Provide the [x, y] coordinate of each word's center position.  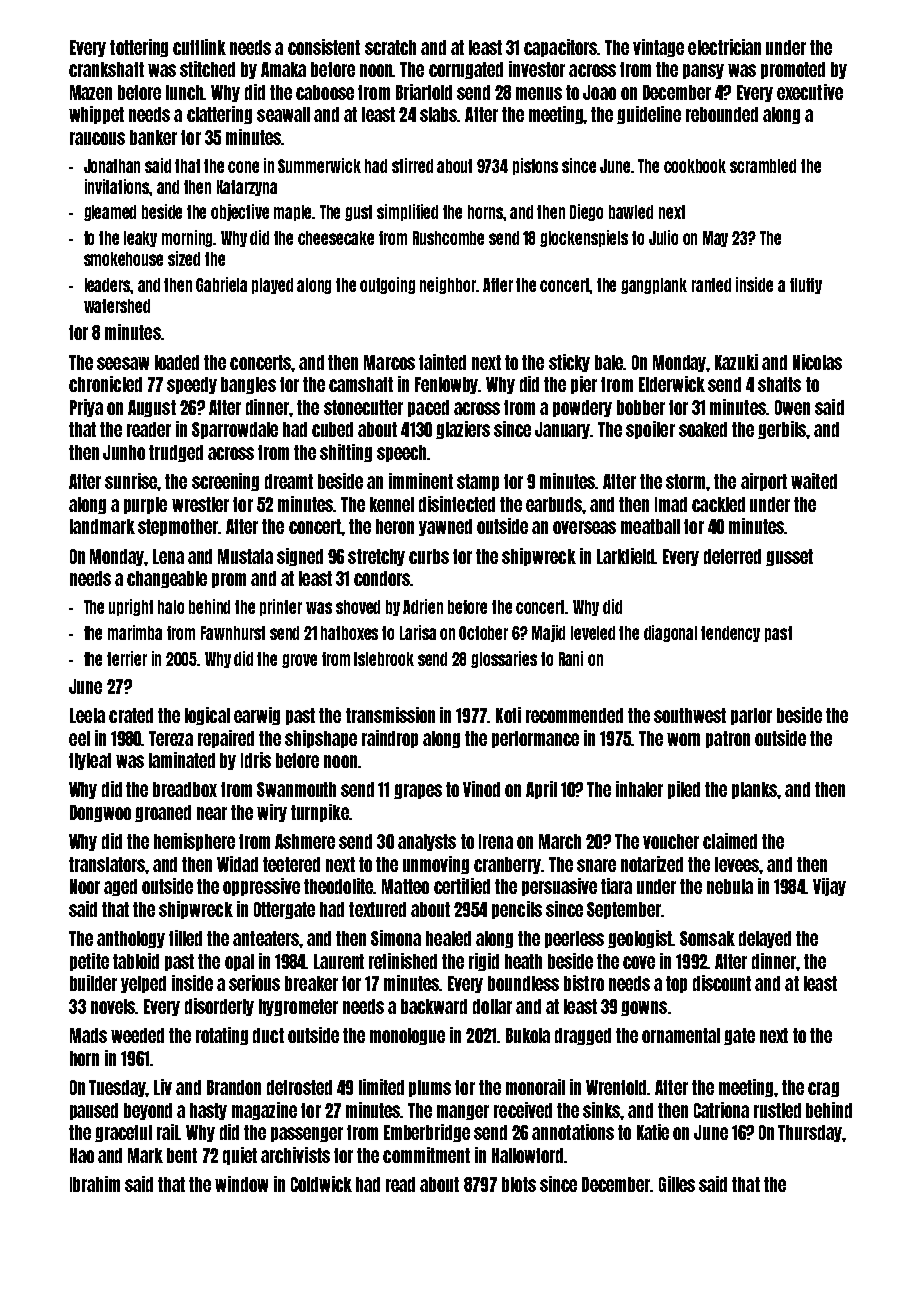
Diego [586, 212]
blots [519, 1184]
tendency [730, 634]
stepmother [178, 527]
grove [299, 661]
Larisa [418, 632]
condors [382, 578]
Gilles [677, 1184]
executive [810, 92]
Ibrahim [95, 1184]
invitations [117, 186]
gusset [789, 557]
